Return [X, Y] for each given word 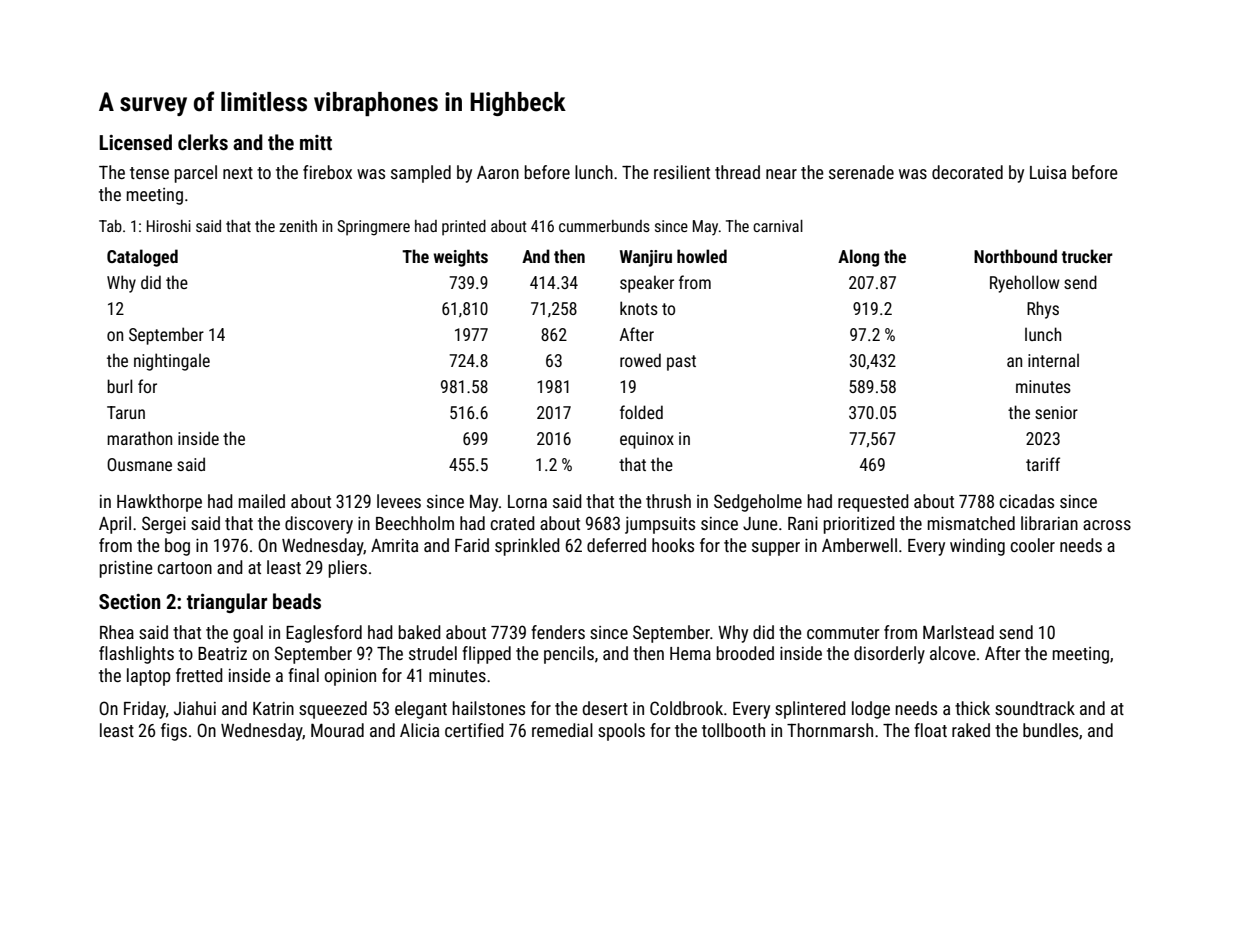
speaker [647, 284]
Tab [110, 226]
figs [174, 732]
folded [641, 412]
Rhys [1043, 310]
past [681, 363]
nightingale [172, 362]
